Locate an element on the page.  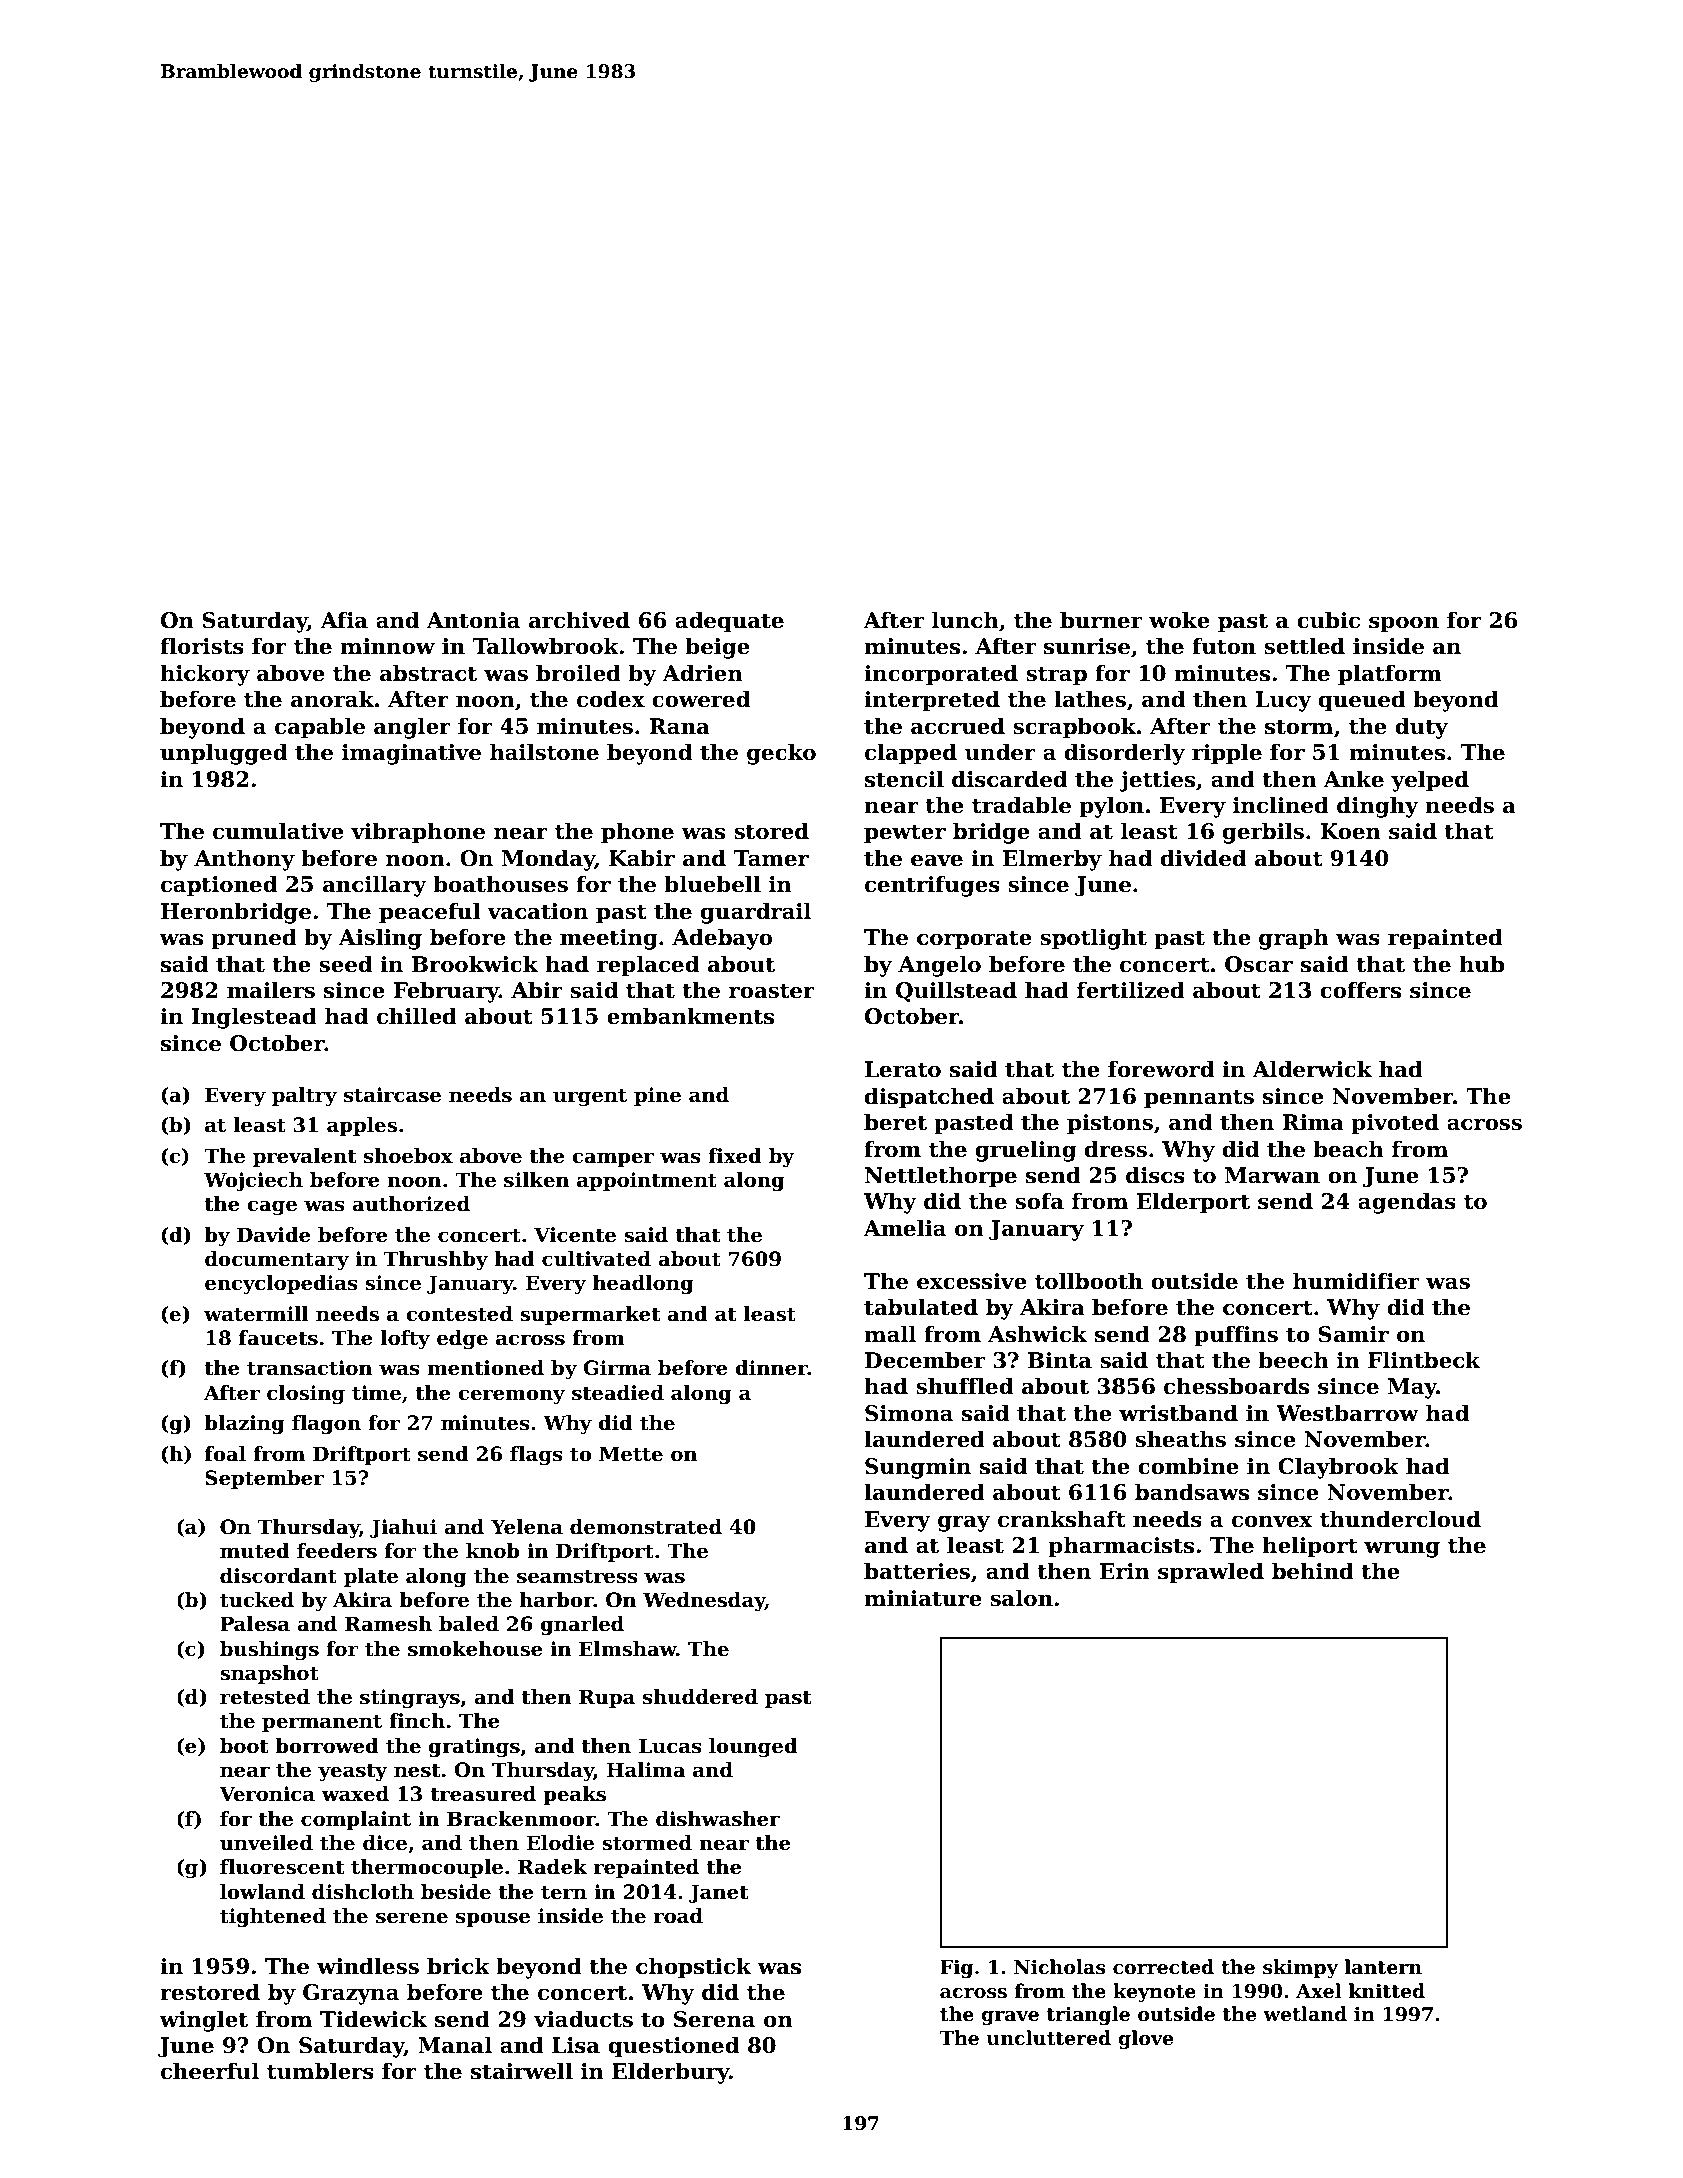
Elmshaw is located at coordinates (628, 1649).
